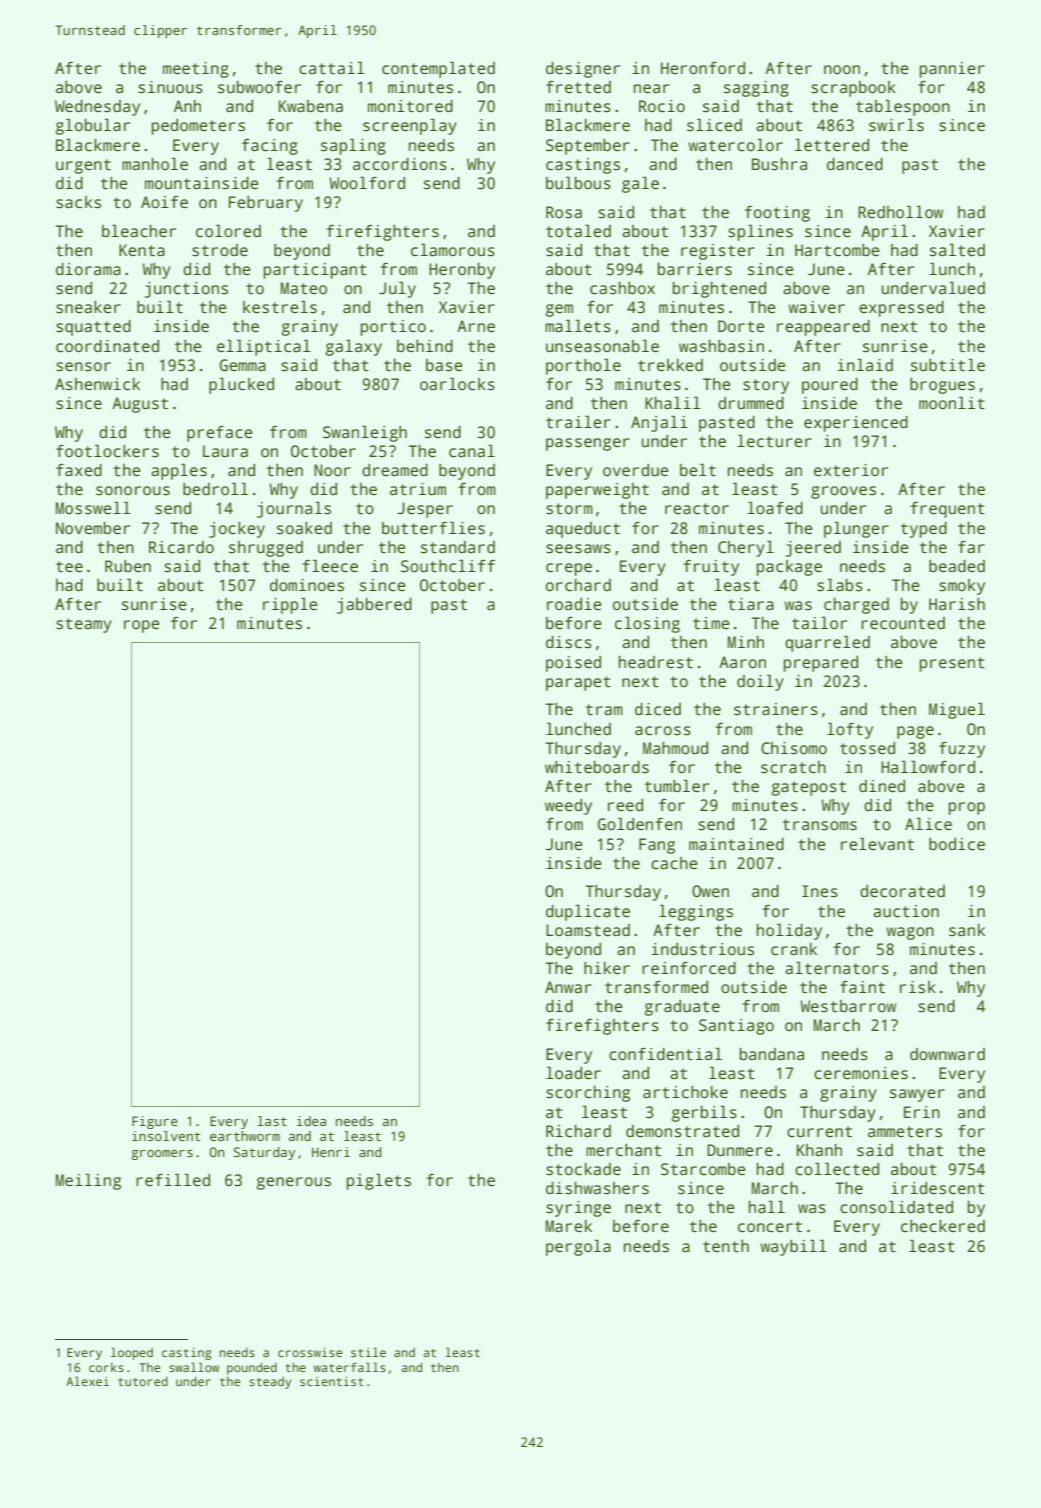  I want to click on kestrels, so click(280, 307).
